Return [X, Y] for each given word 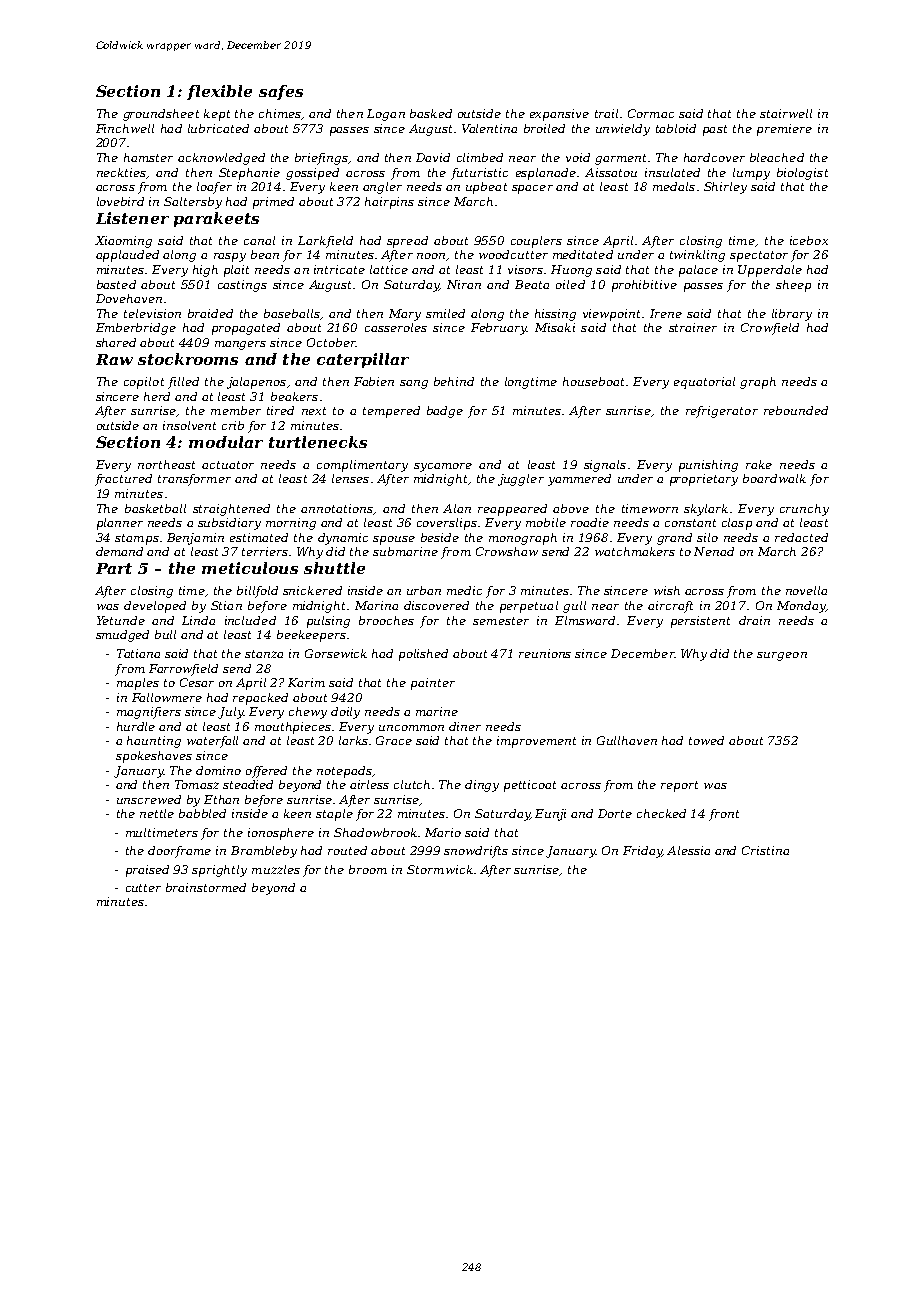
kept [217, 115]
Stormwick [440, 869]
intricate [339, 269]
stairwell [786, 113]
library [792, 315]
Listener [132, 218]
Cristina [765, 850]
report [679, 786]
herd [157, 396]
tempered [391, 412]
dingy [482, 786]
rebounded [796, 410]
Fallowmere [167, 697]
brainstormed [206, 887]
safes [281, 92]
